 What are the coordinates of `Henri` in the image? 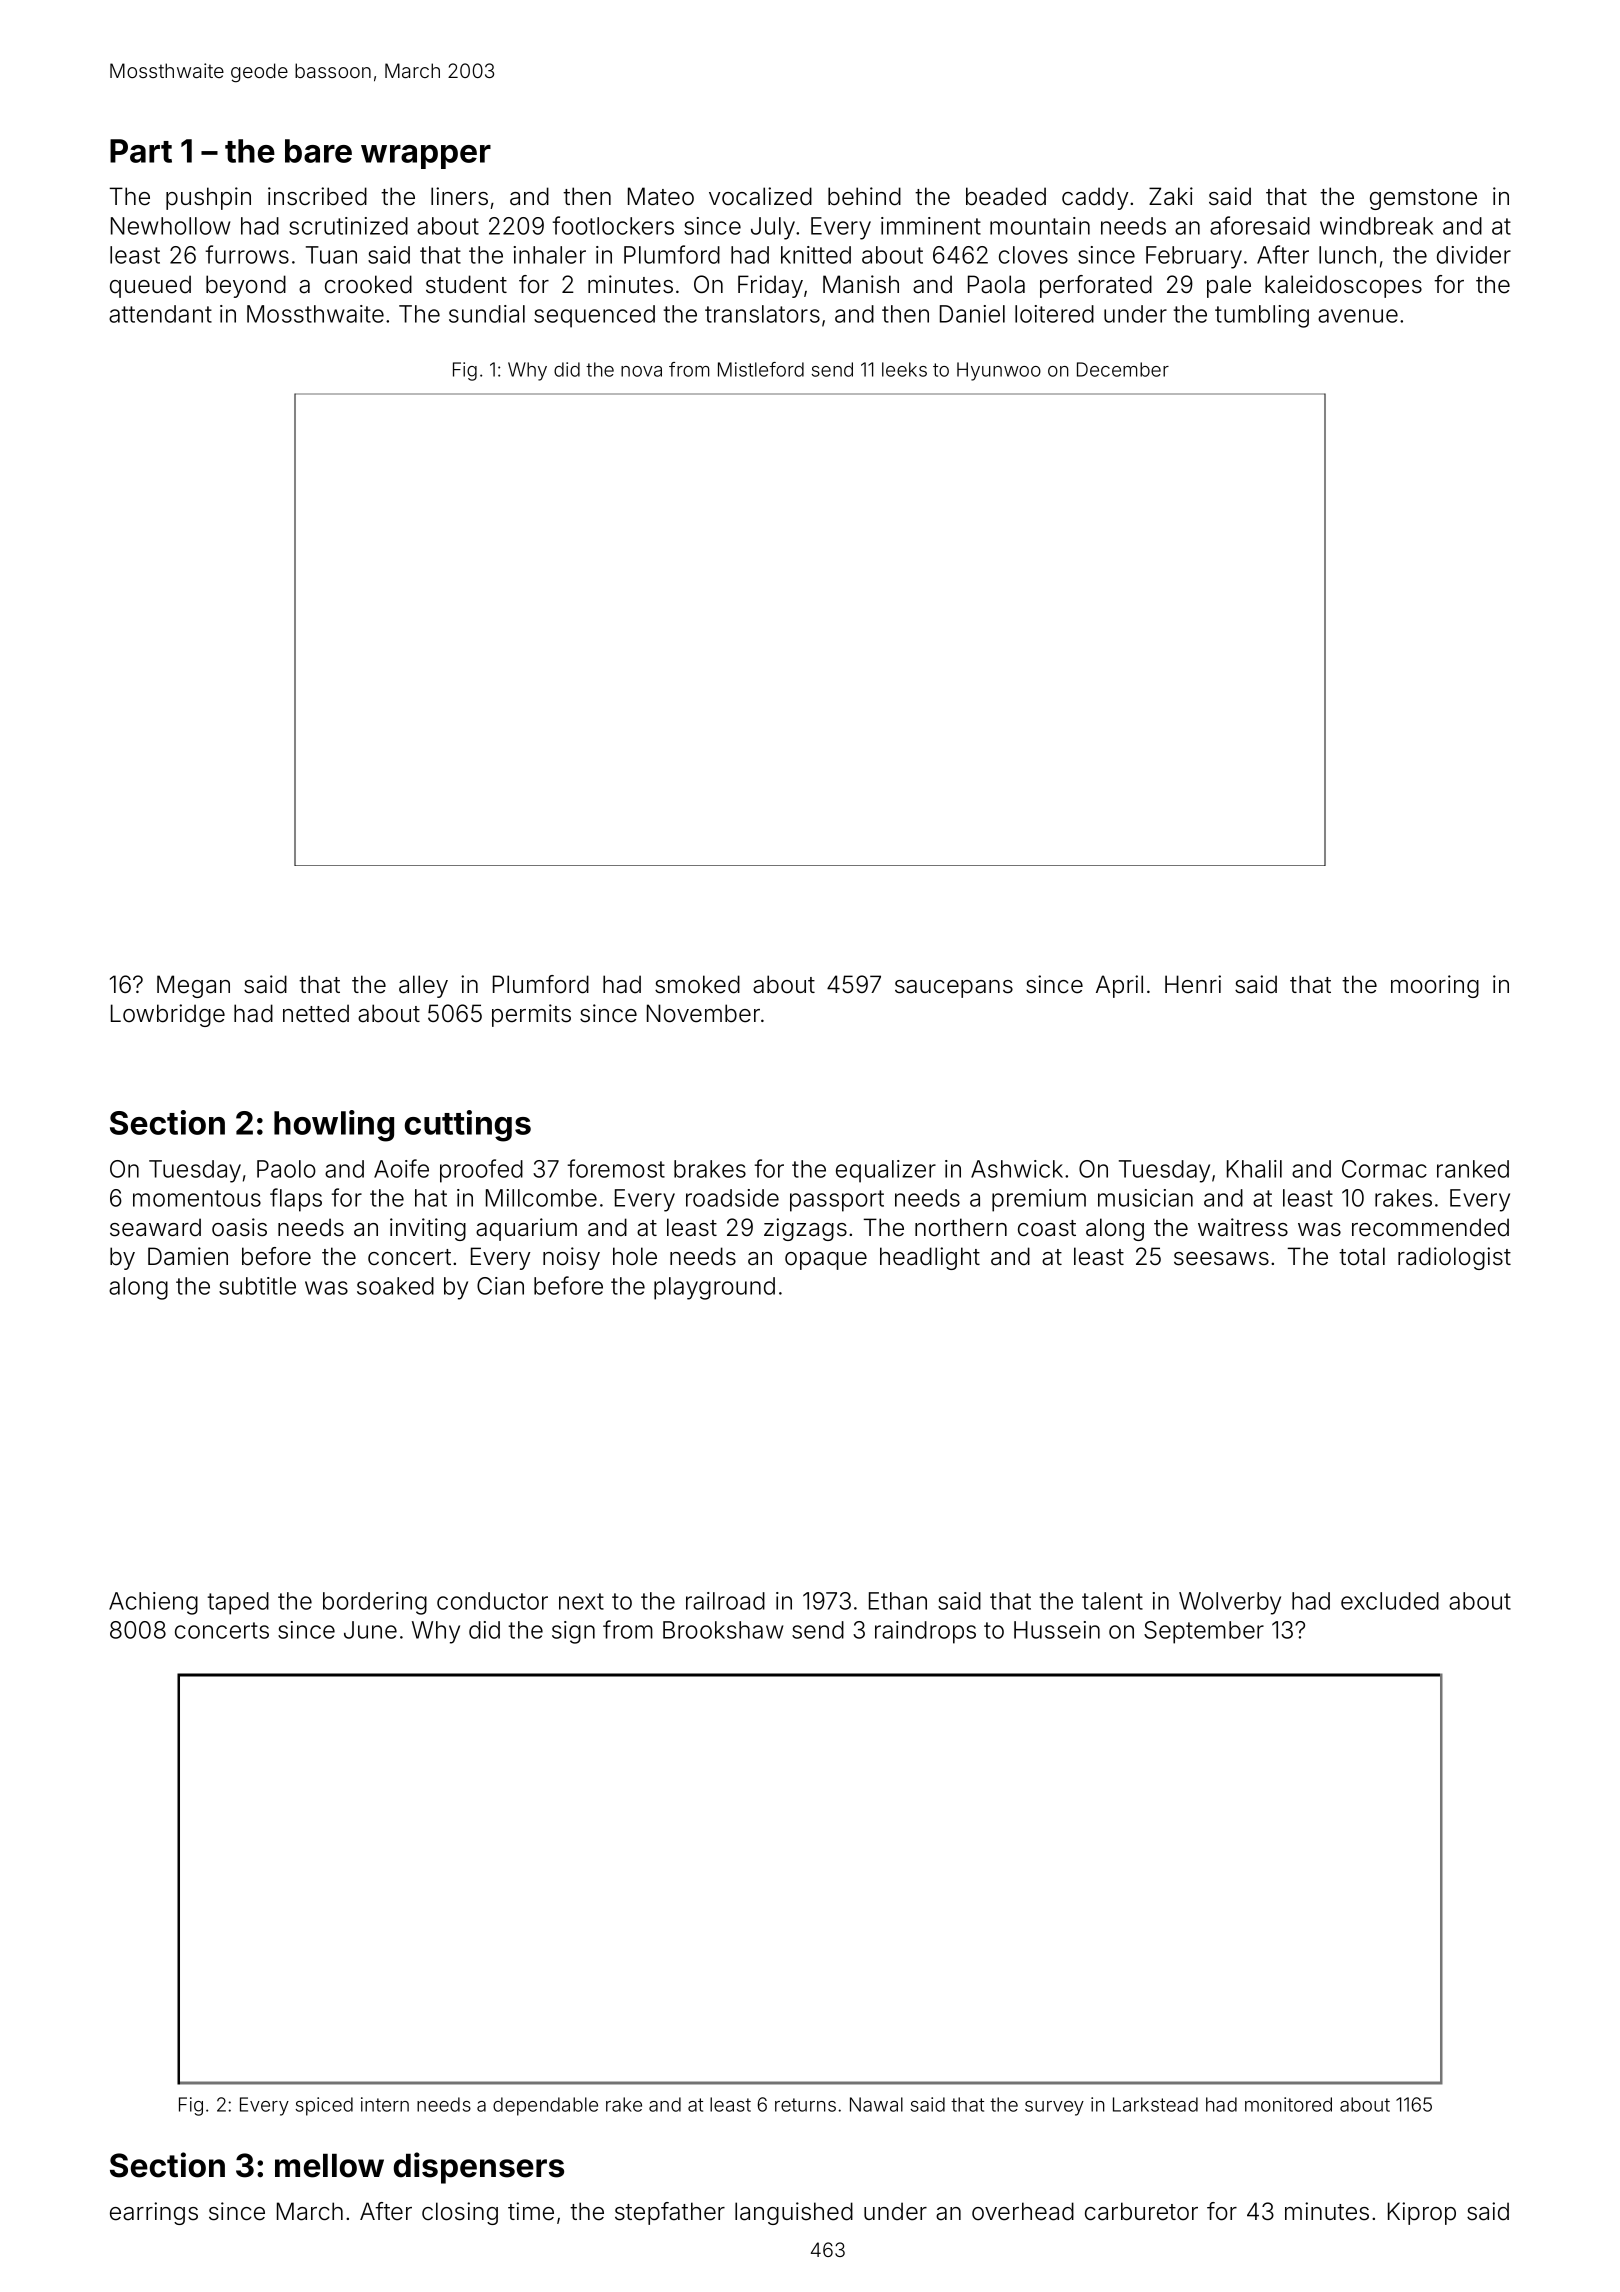 It's located at (1193, 984).
